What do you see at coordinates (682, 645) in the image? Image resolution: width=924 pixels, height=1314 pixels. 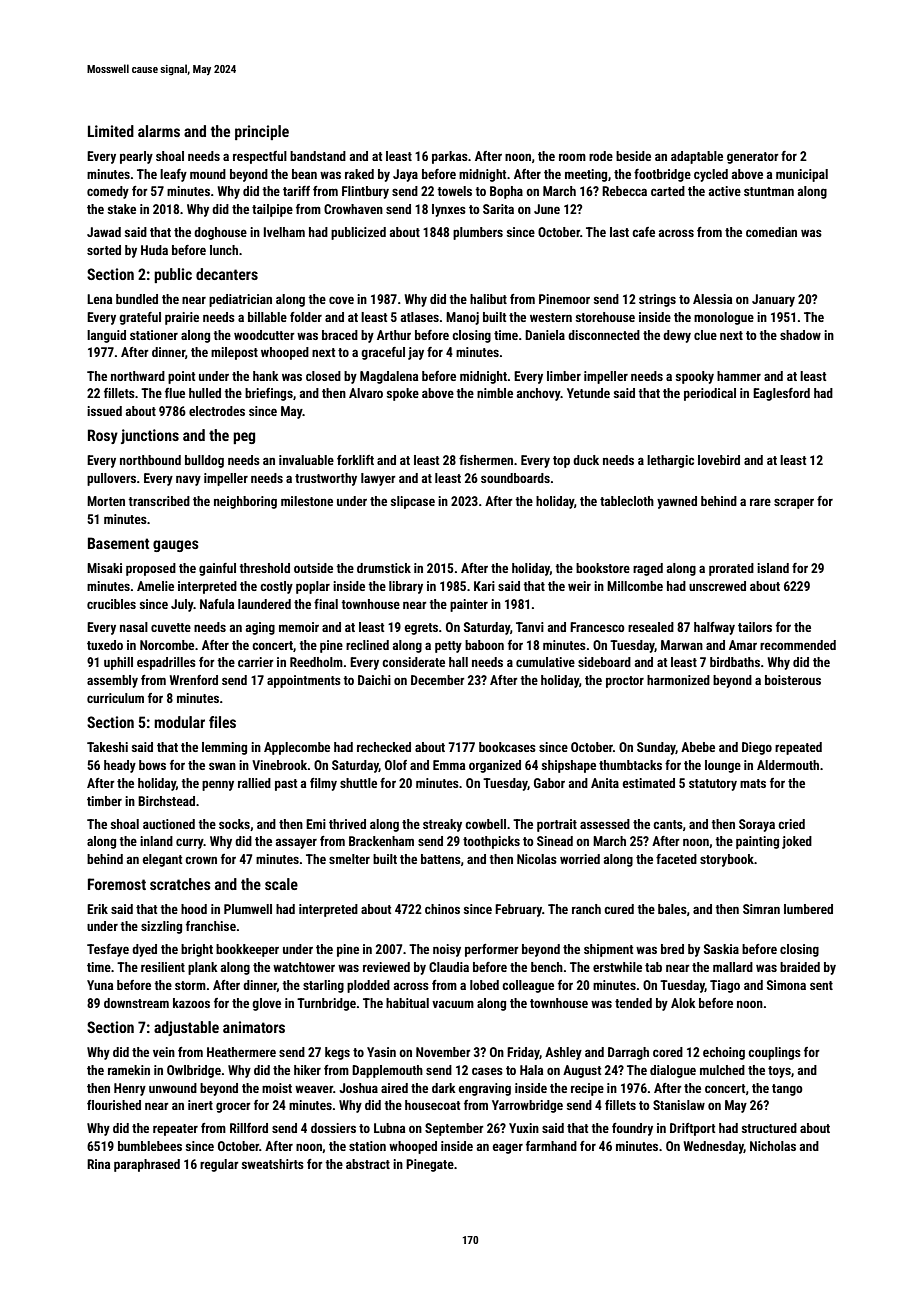 I see `Marwan` at bounding box center [682, 645].
